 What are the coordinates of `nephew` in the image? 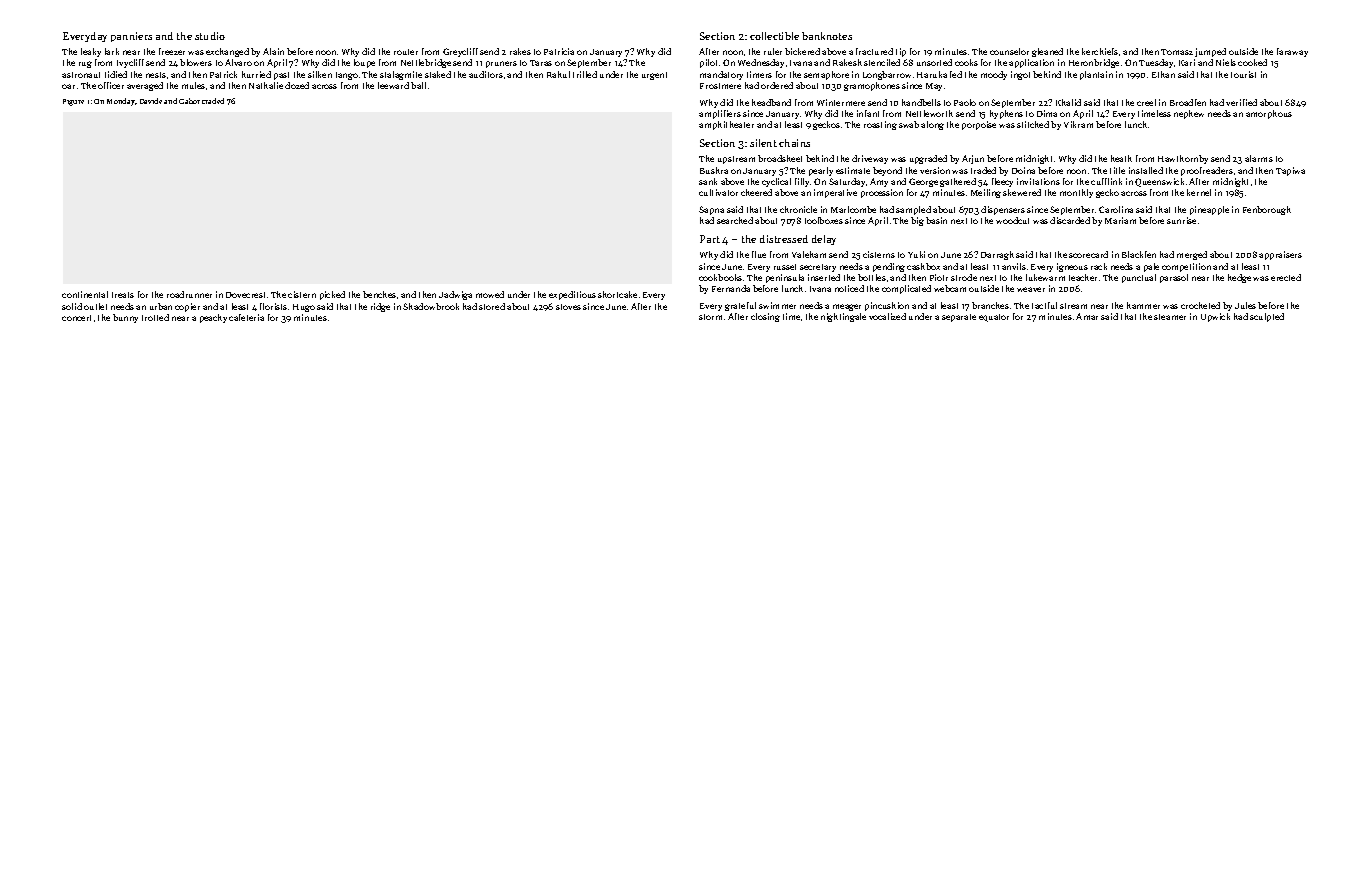 It's located at (1189, 114).
